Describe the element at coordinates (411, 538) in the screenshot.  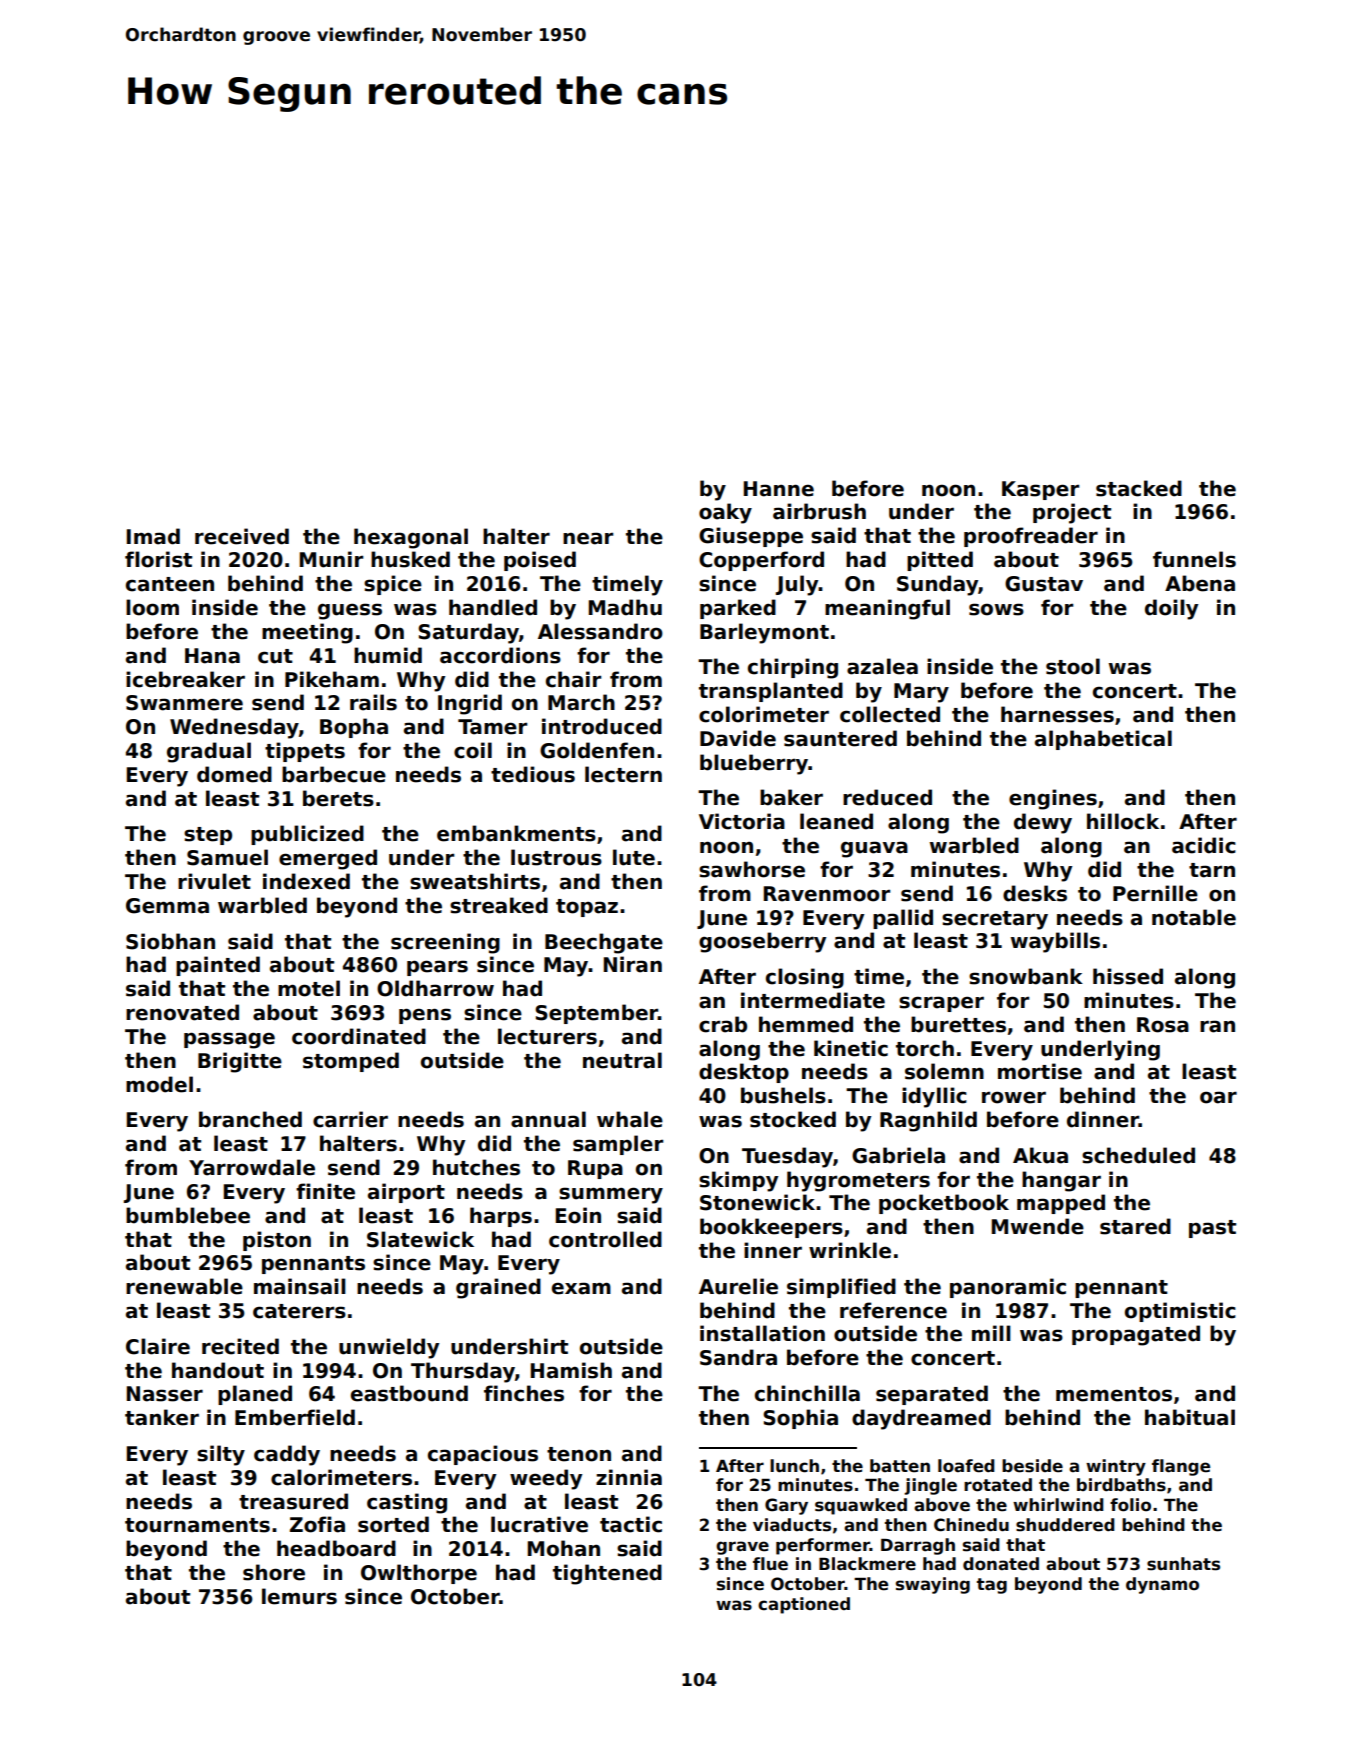
I see `hexagonal` at that location.
